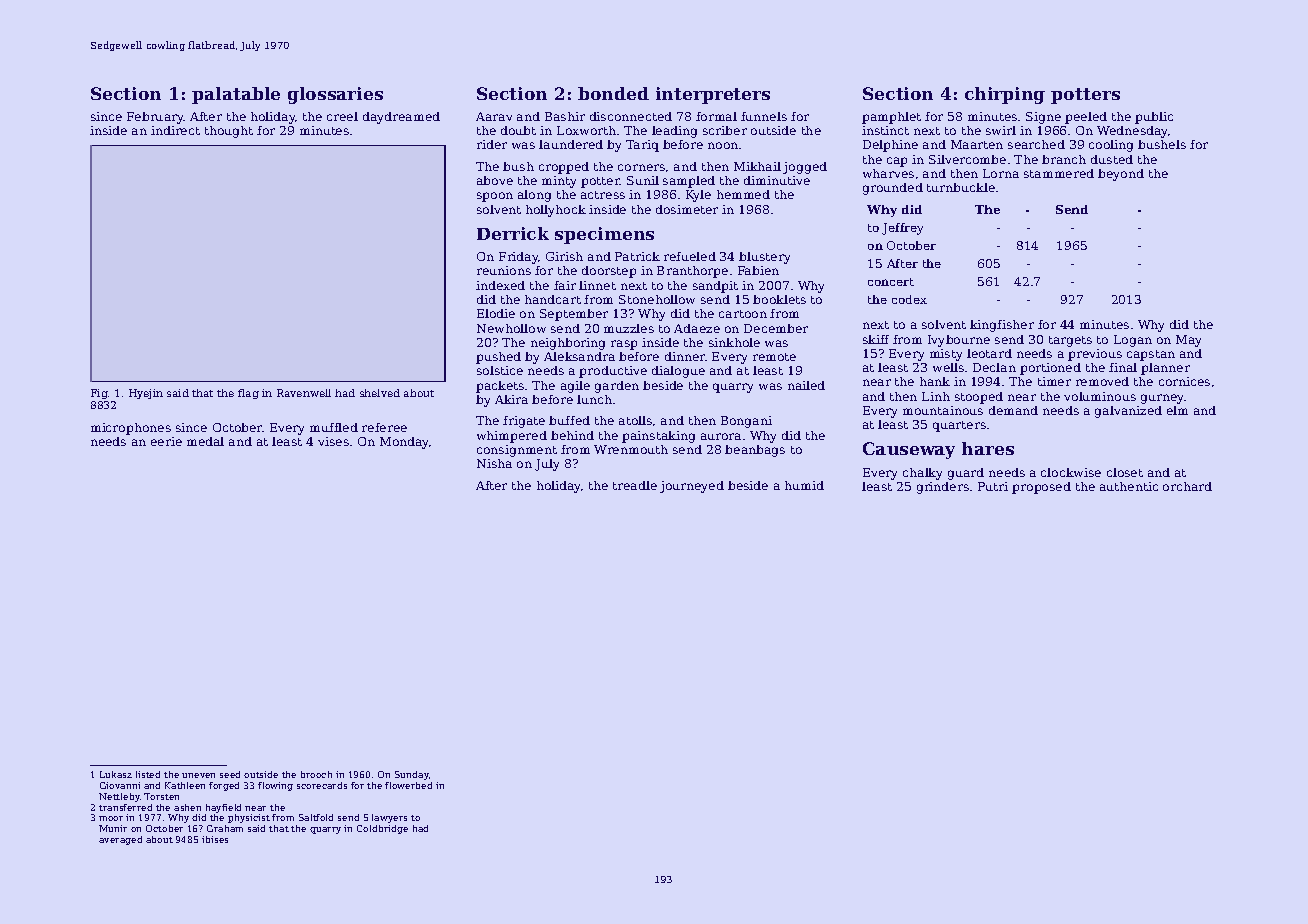  I want to click on averaged, so click(120, 840).
